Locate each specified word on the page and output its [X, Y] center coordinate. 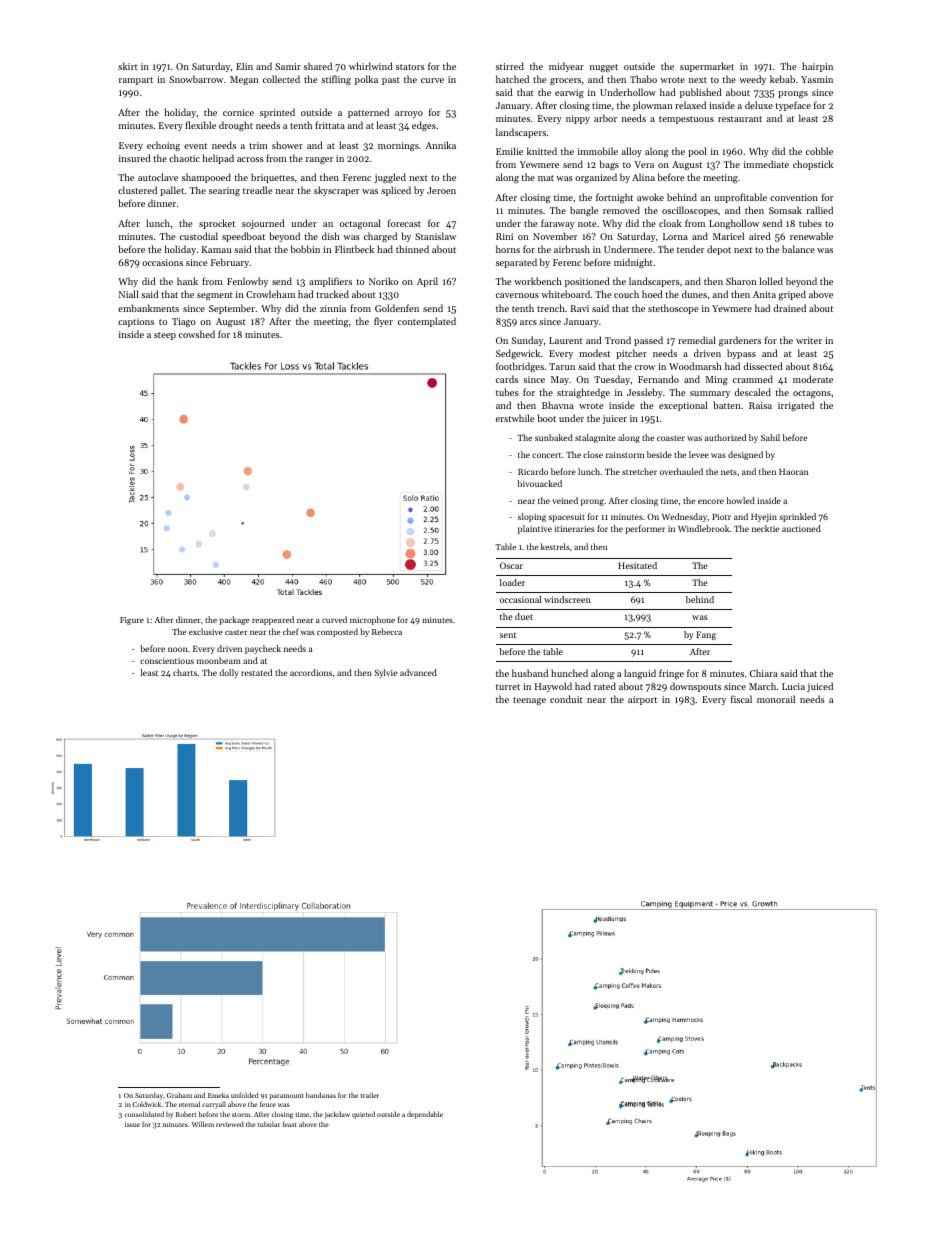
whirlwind [371, 66]
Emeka [218, 1095]
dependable [425, 1115]
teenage [529, 701]
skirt [128, 66]
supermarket [707, 67]
